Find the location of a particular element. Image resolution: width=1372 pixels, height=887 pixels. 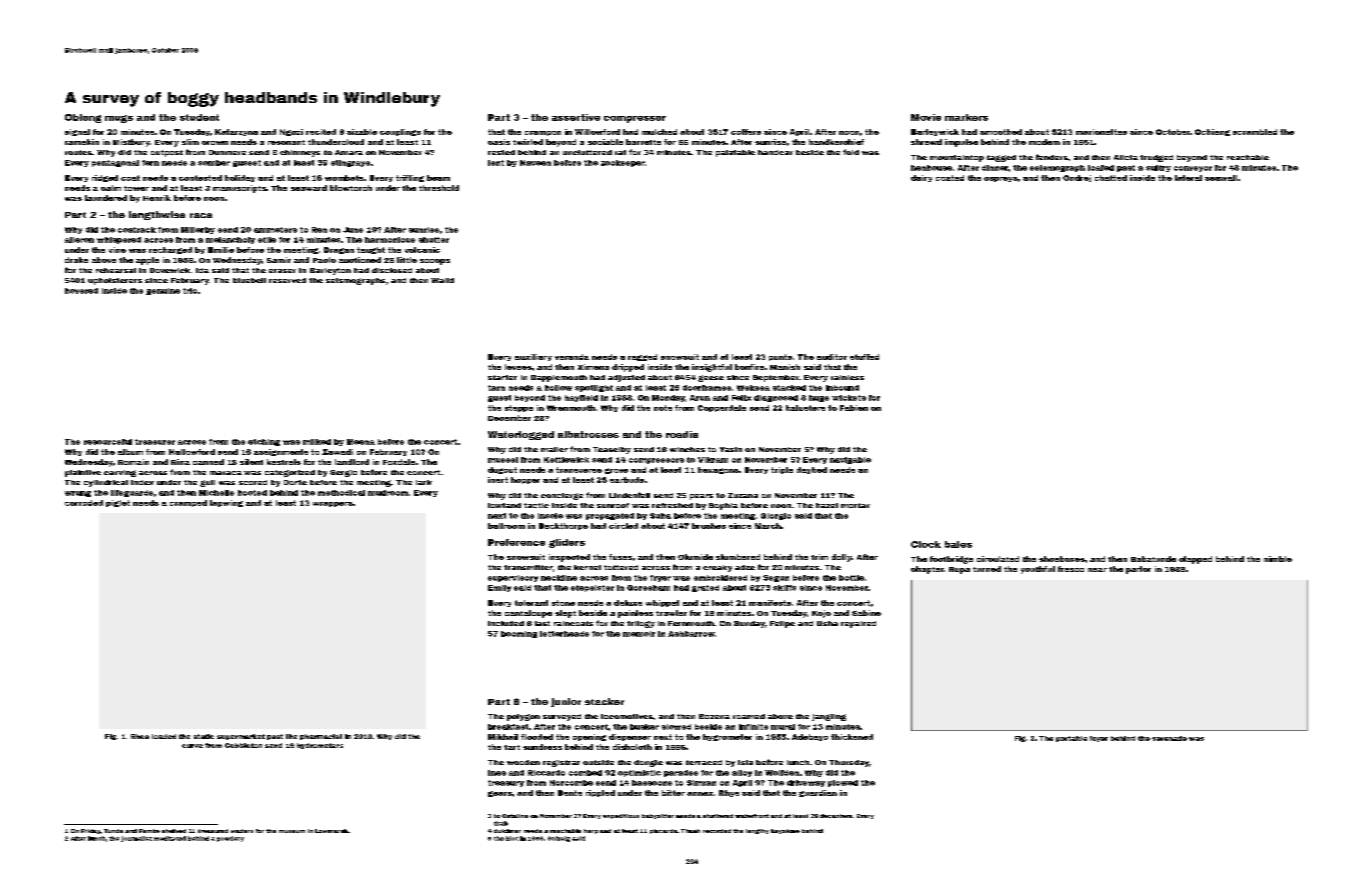

Samir is located at coordinates (279, 260).
